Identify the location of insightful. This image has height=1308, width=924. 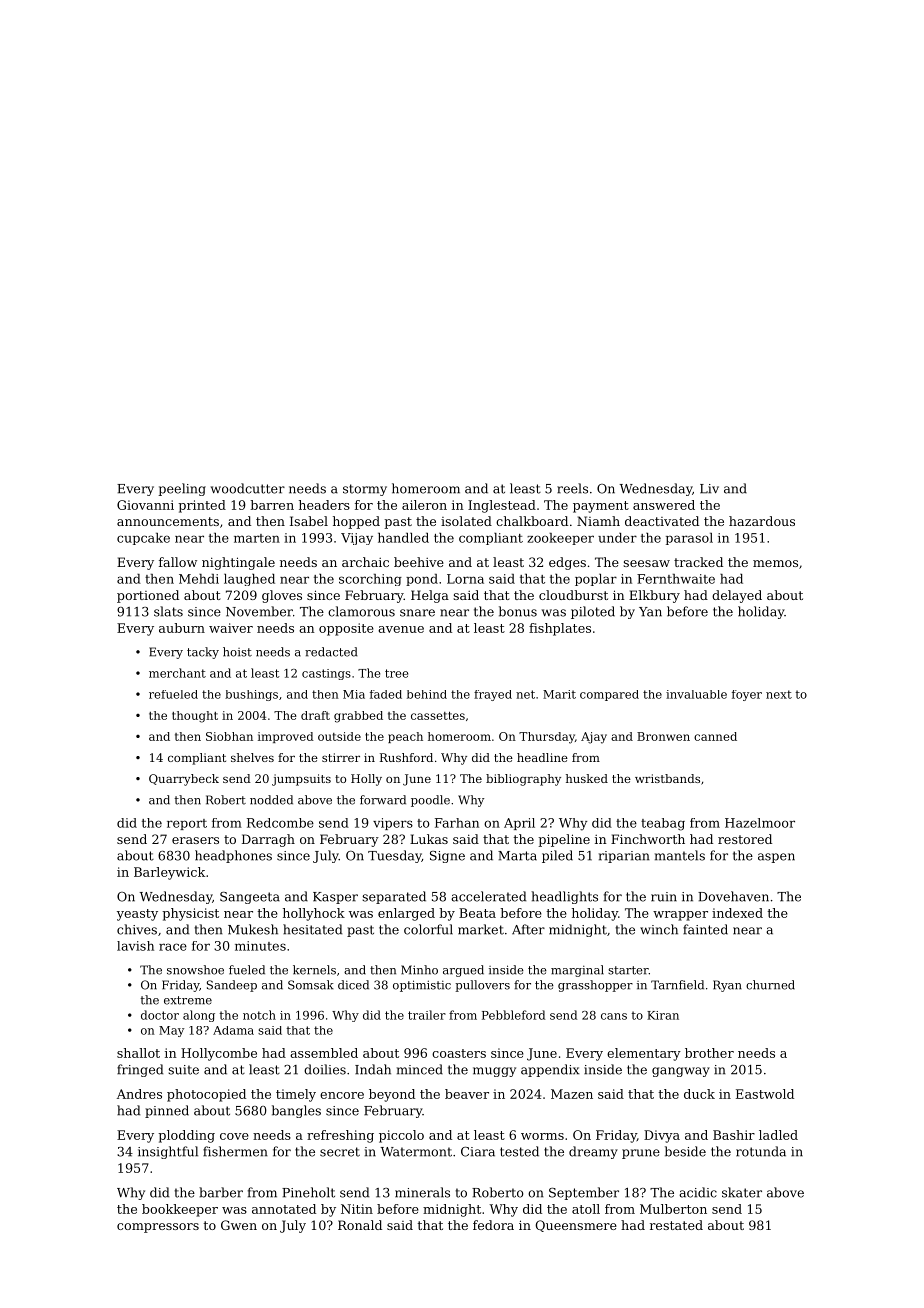
(168, 1152).
